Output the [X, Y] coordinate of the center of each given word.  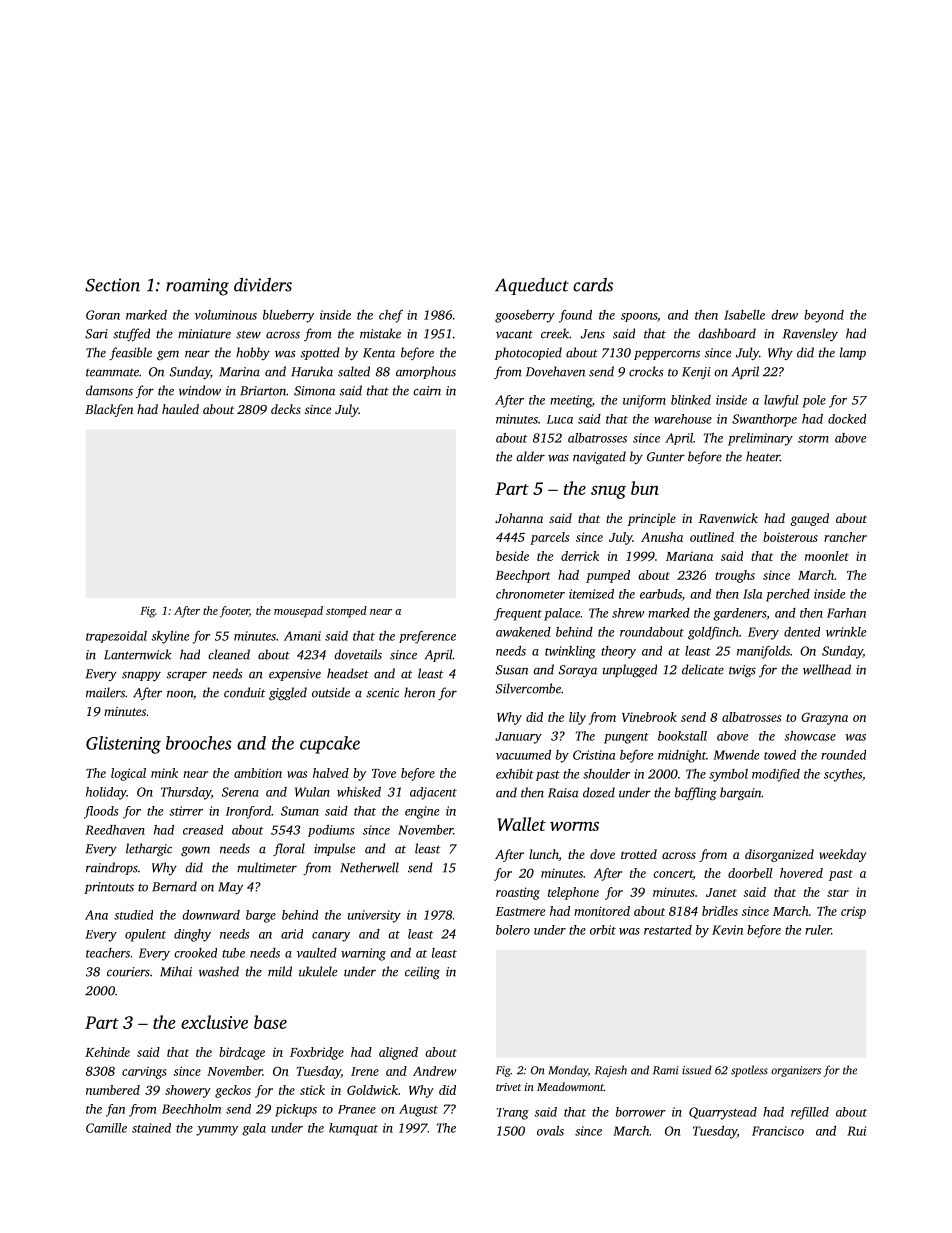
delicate [703, 669]
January [518, 738]
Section [112, 285]
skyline [170, 637]
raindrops [112, 868]
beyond [824, 316]
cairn [427, 391]
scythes [843, 775]
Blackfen [109, 410]
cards [593, 285]
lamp [853, 353]
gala [254, 1129]
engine [422, 812]
